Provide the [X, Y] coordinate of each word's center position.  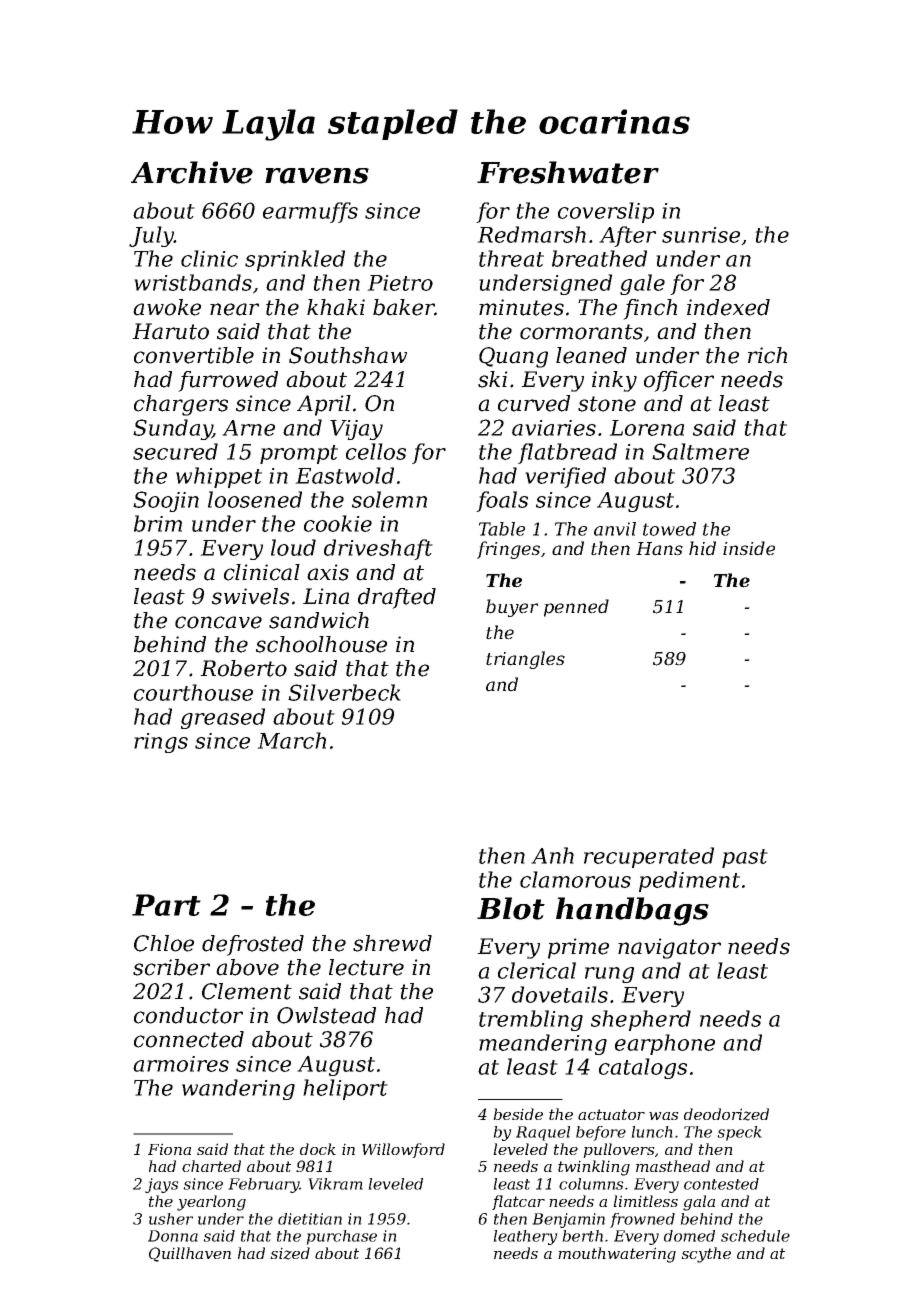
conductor [188, 1015]
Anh [552, 855]
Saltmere [700, 451]
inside [749, 548]
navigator [669, 948]
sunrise [701, 235]
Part [166, 905]
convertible [194, 355]
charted [211, 1166]
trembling [531, 1020]
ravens [317, 176]
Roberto [243, 668]
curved [534, 403]
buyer [512, 608]
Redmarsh [531, 234]
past [745, 858]
